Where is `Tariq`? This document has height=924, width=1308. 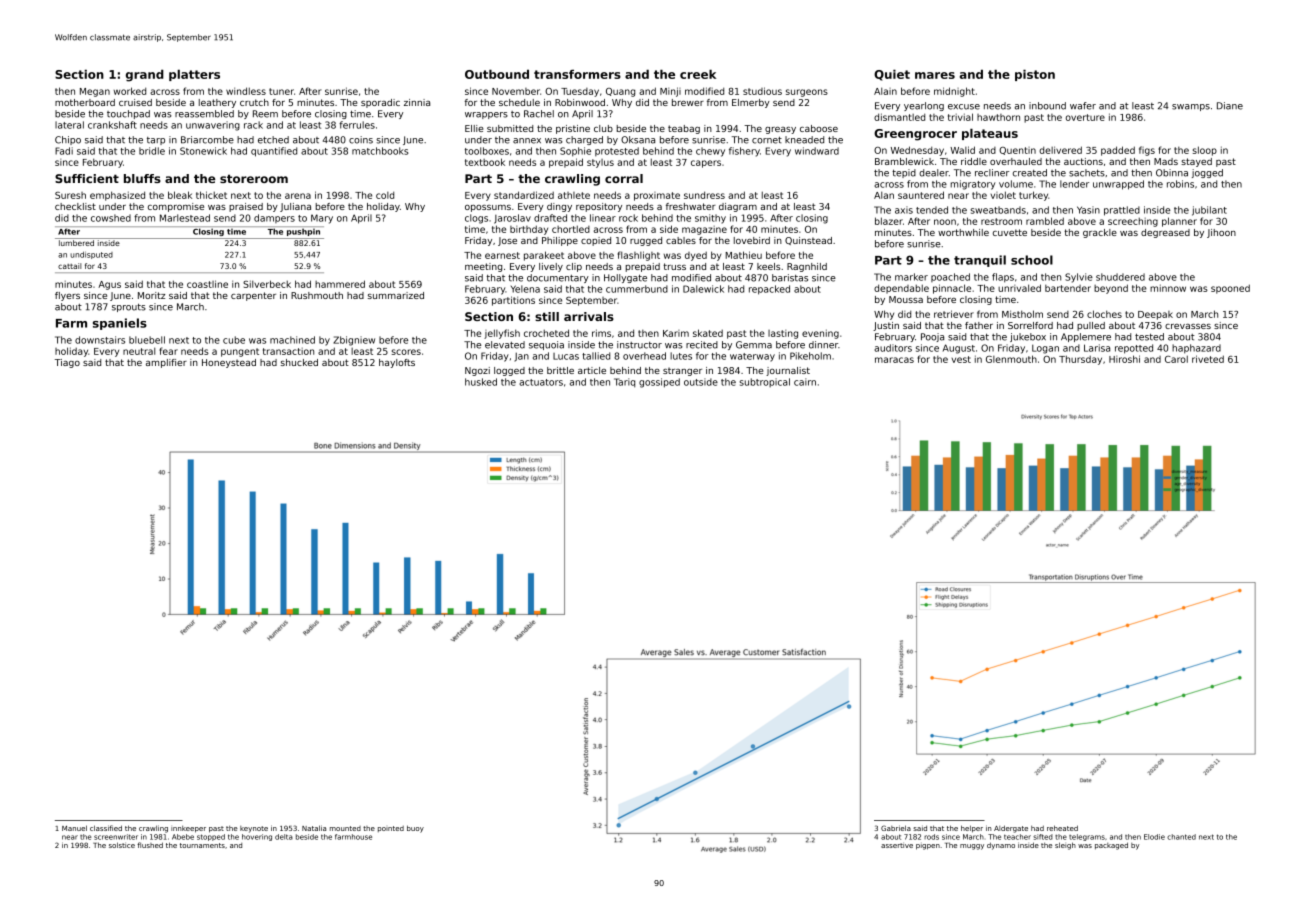 Tariq is located at coordinates (624, 382).
